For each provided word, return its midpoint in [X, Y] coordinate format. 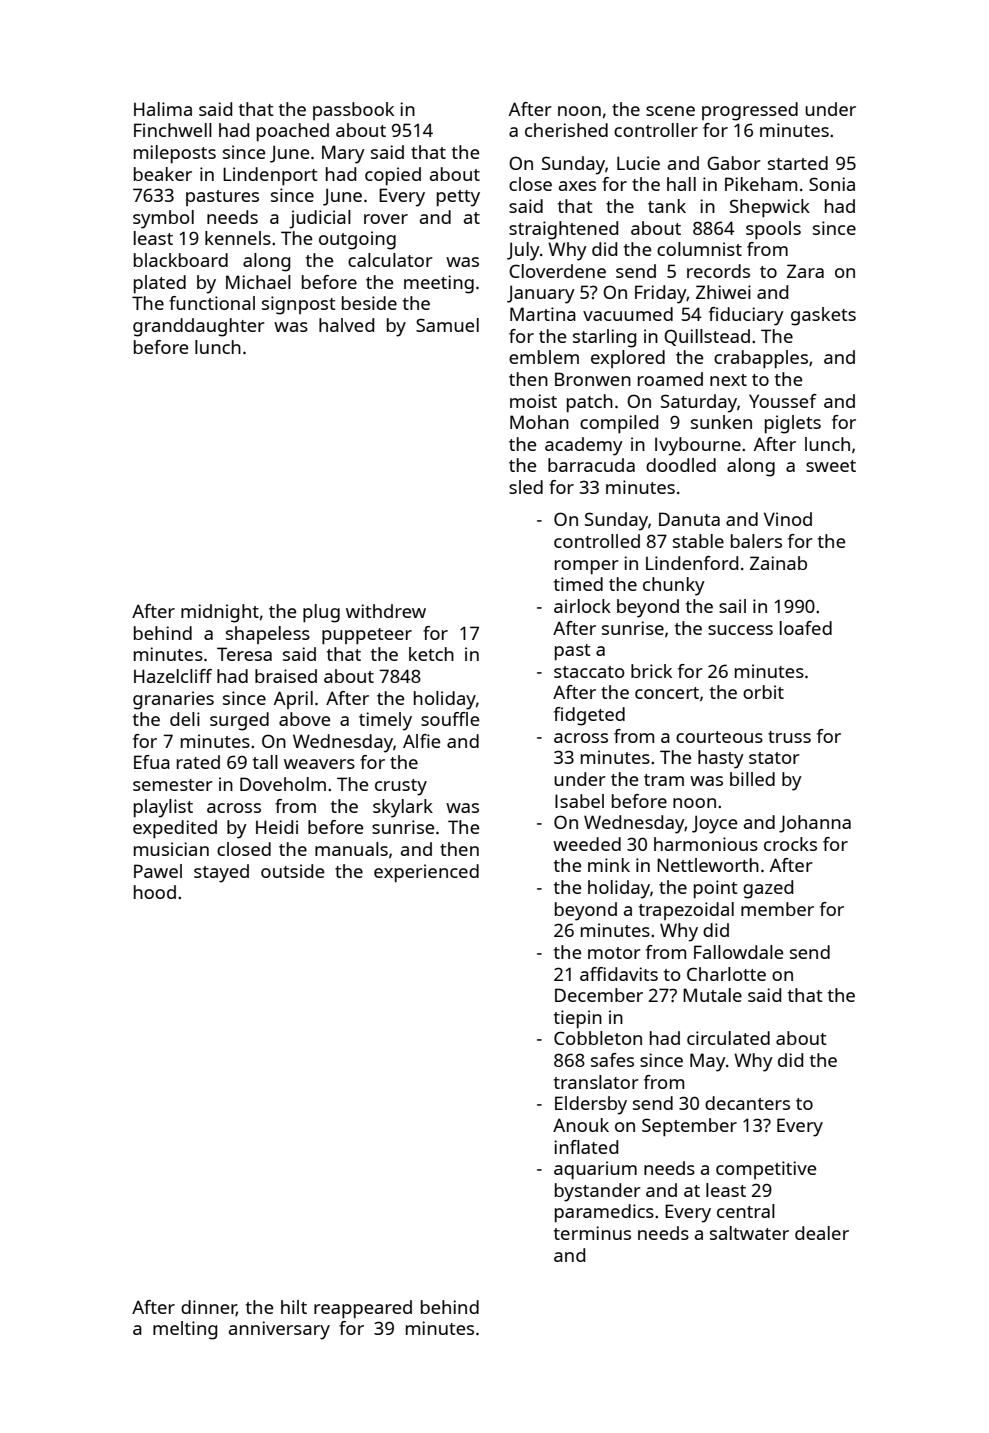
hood [155, 892]
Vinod [788, 519]
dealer [822, 1233]
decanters [747, 1103]
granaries [173, 700]
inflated [586, 1147]
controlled [597, 541]
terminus [592, 1233]
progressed [750, 111]
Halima [163, 109]
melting [185, 1330]
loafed [806, 628]
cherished [566, 130]
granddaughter [199, 327]
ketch [431, 654]
